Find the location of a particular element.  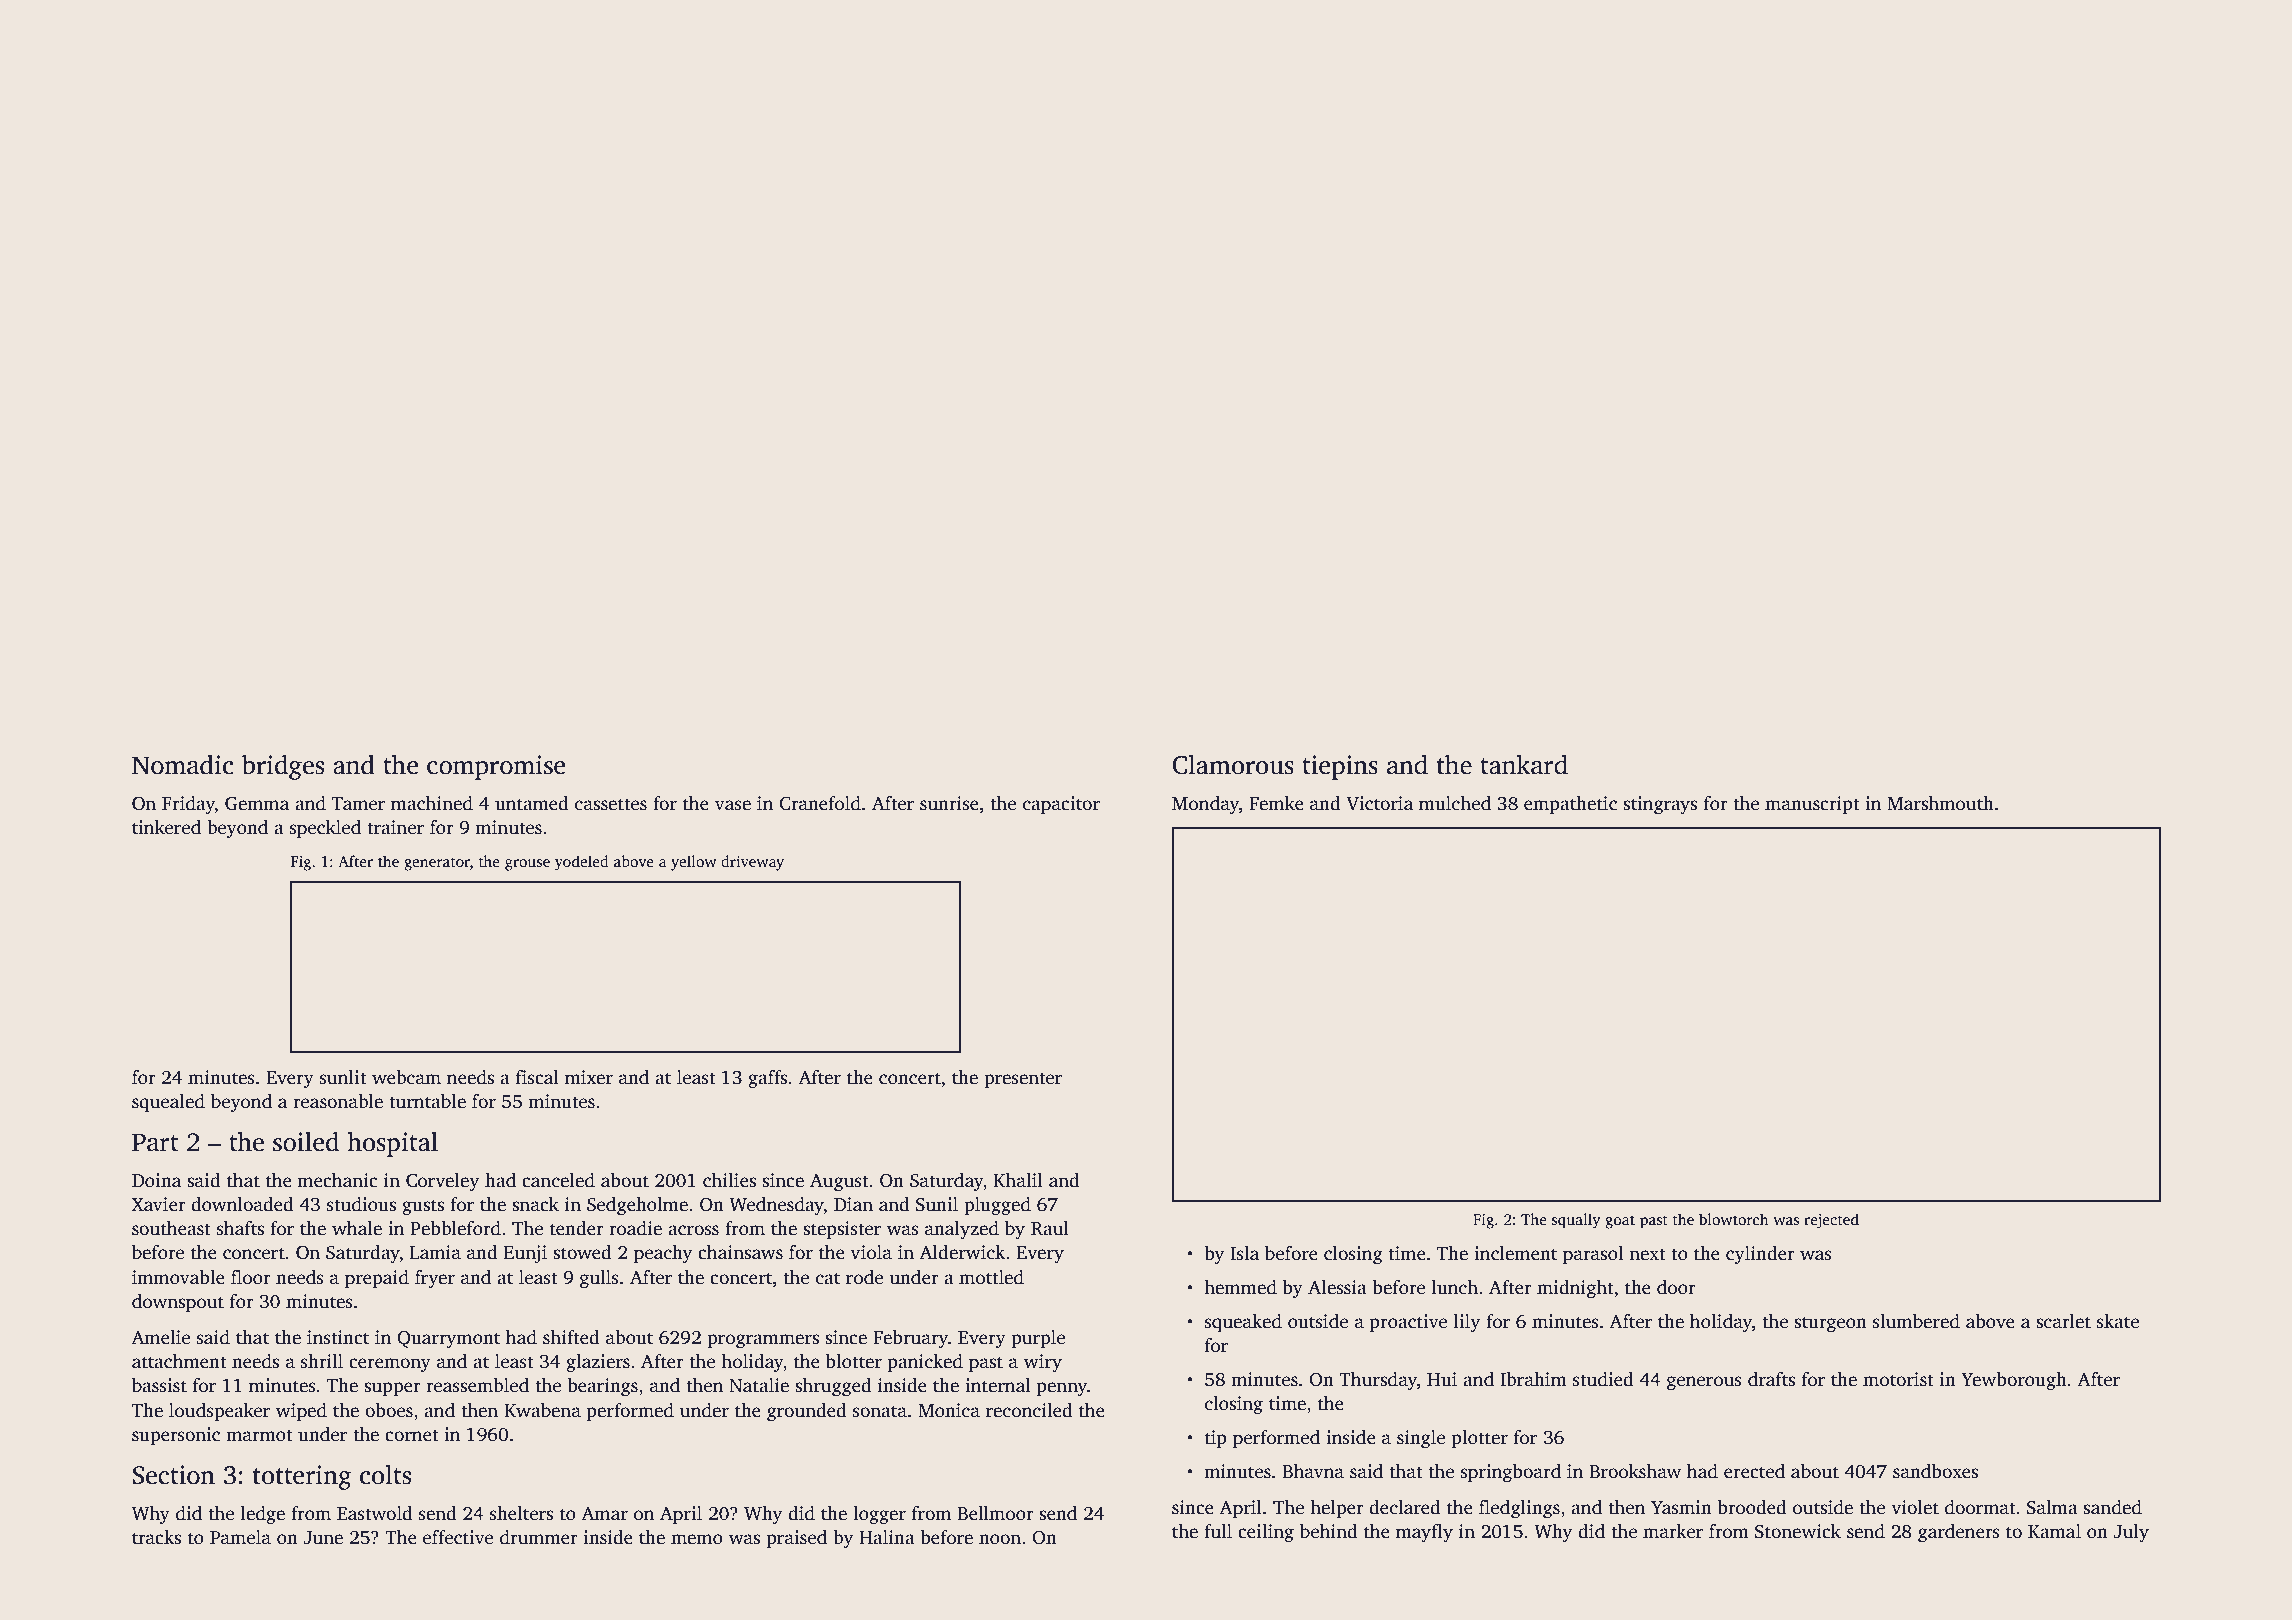

Monday is located at coordinates (1205, 805).
